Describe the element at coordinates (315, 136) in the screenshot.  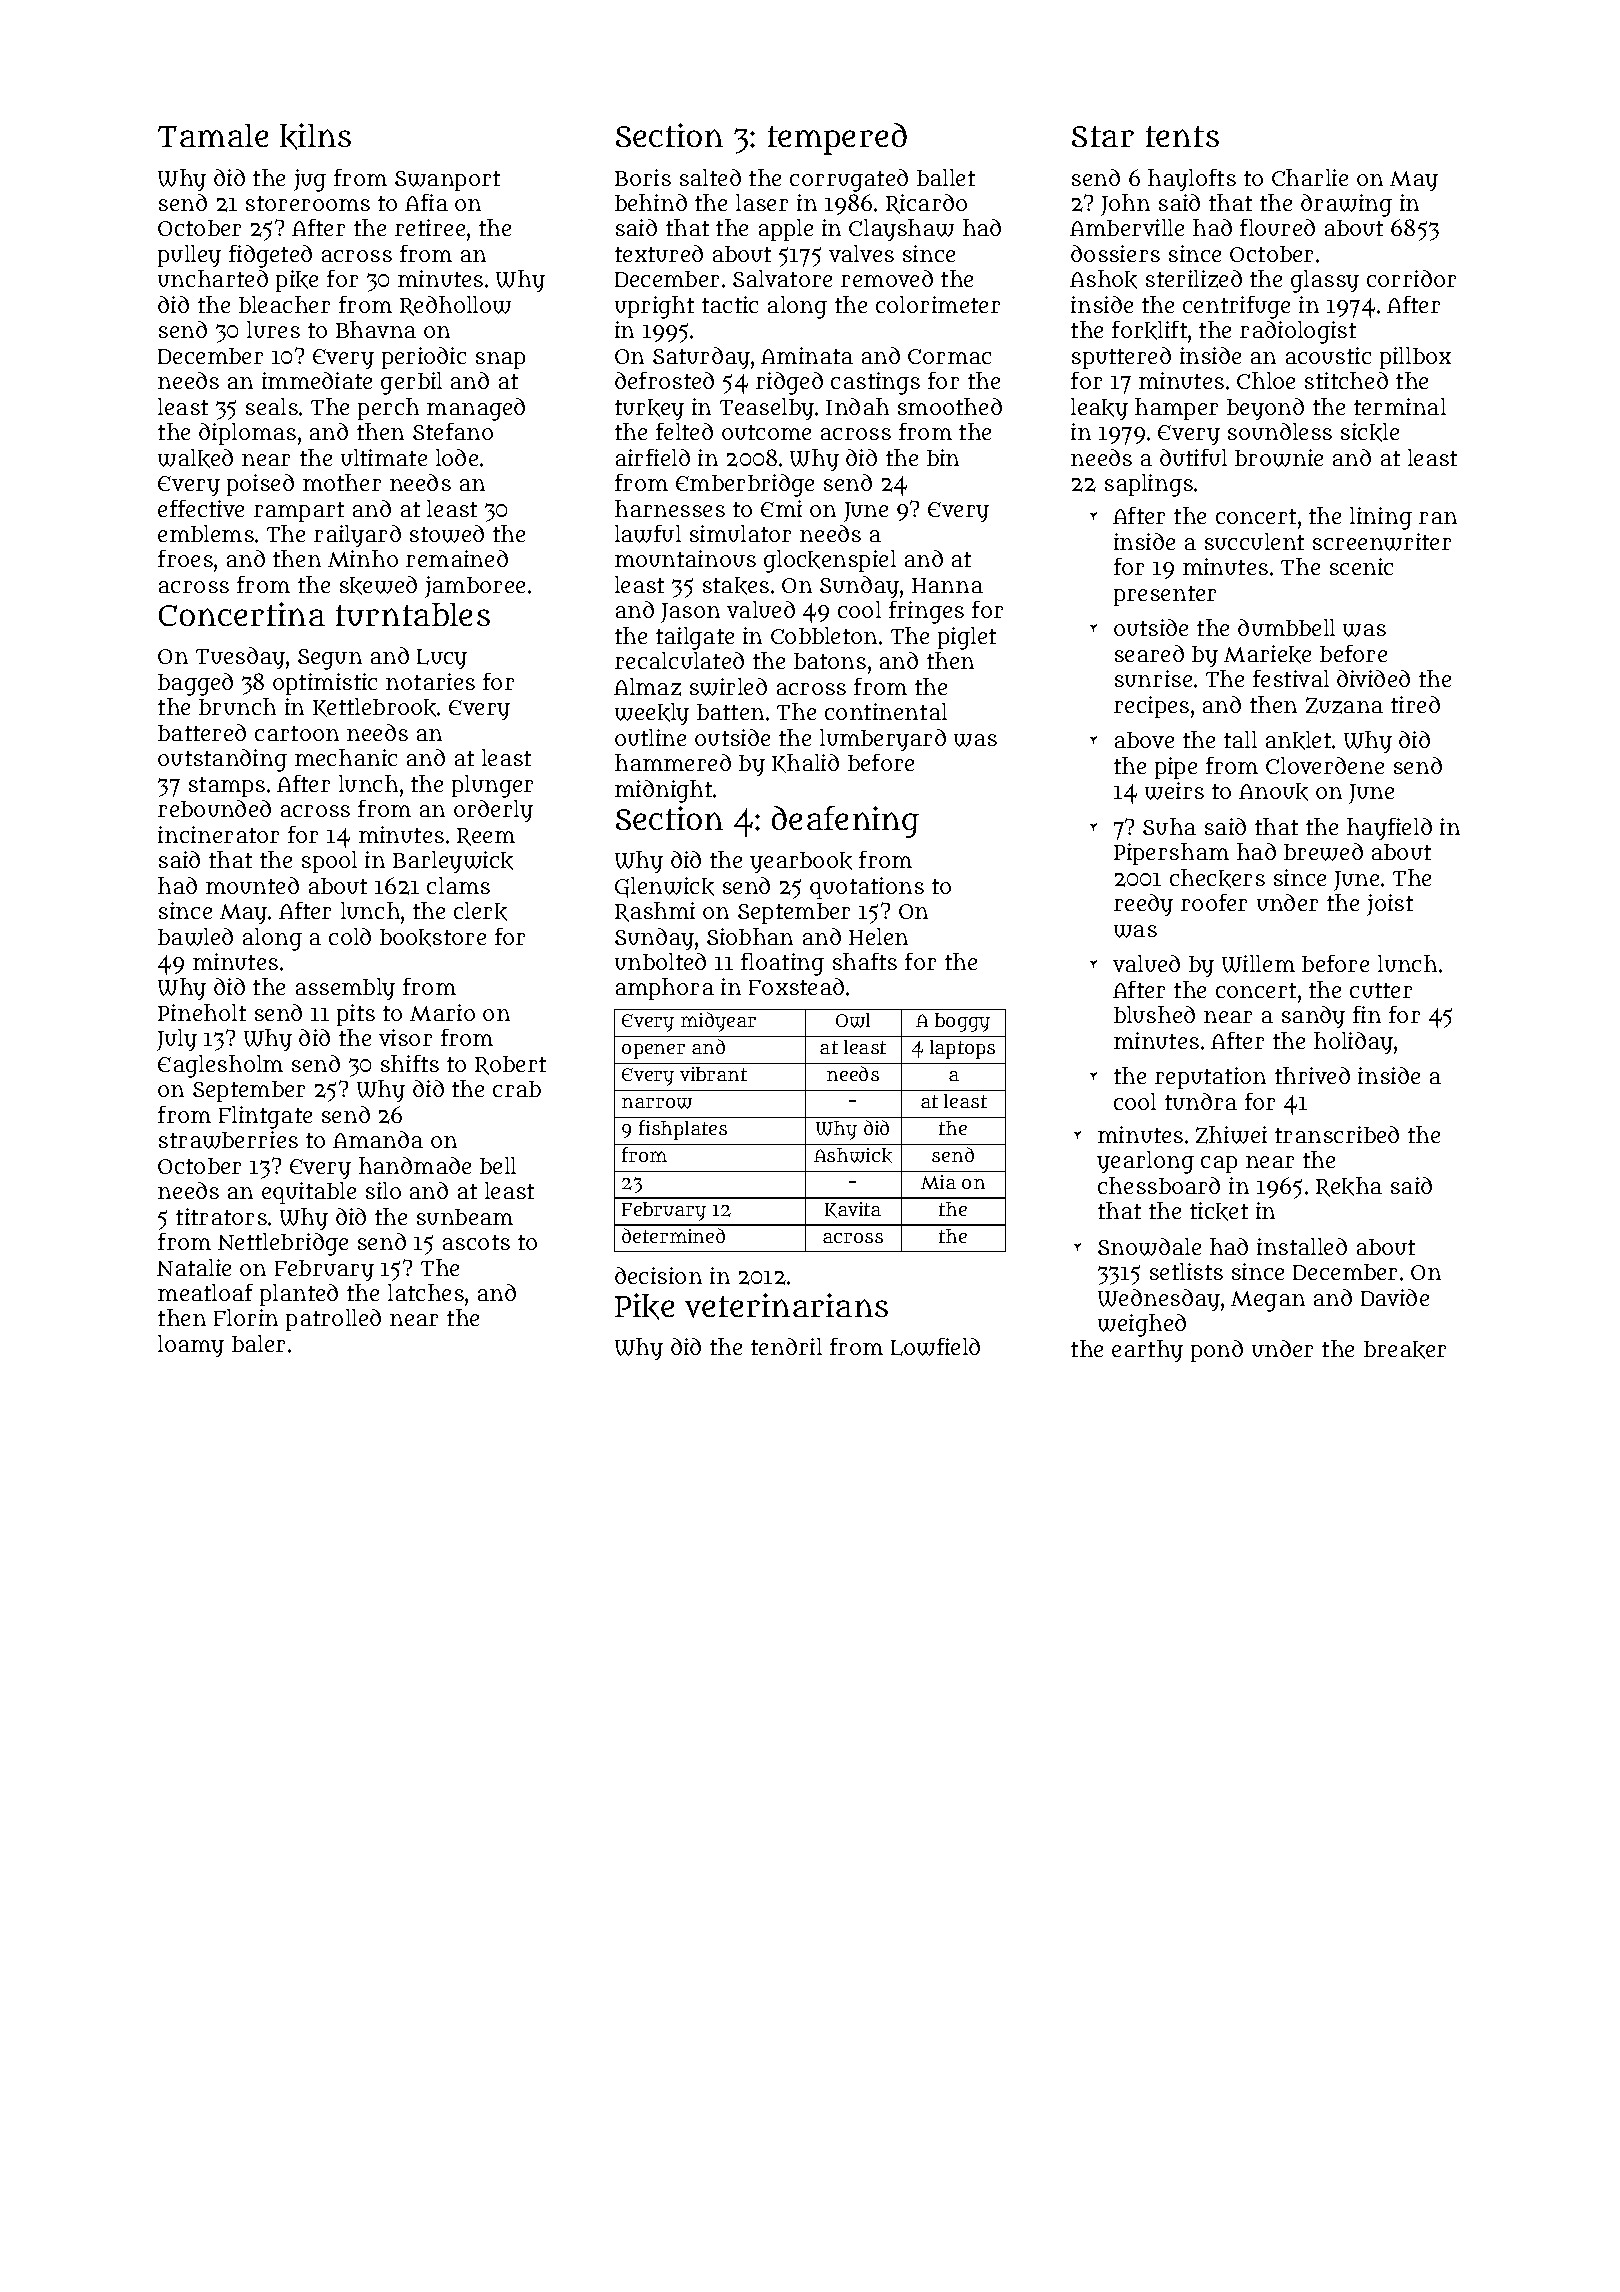
I see `kilns` at that location.
